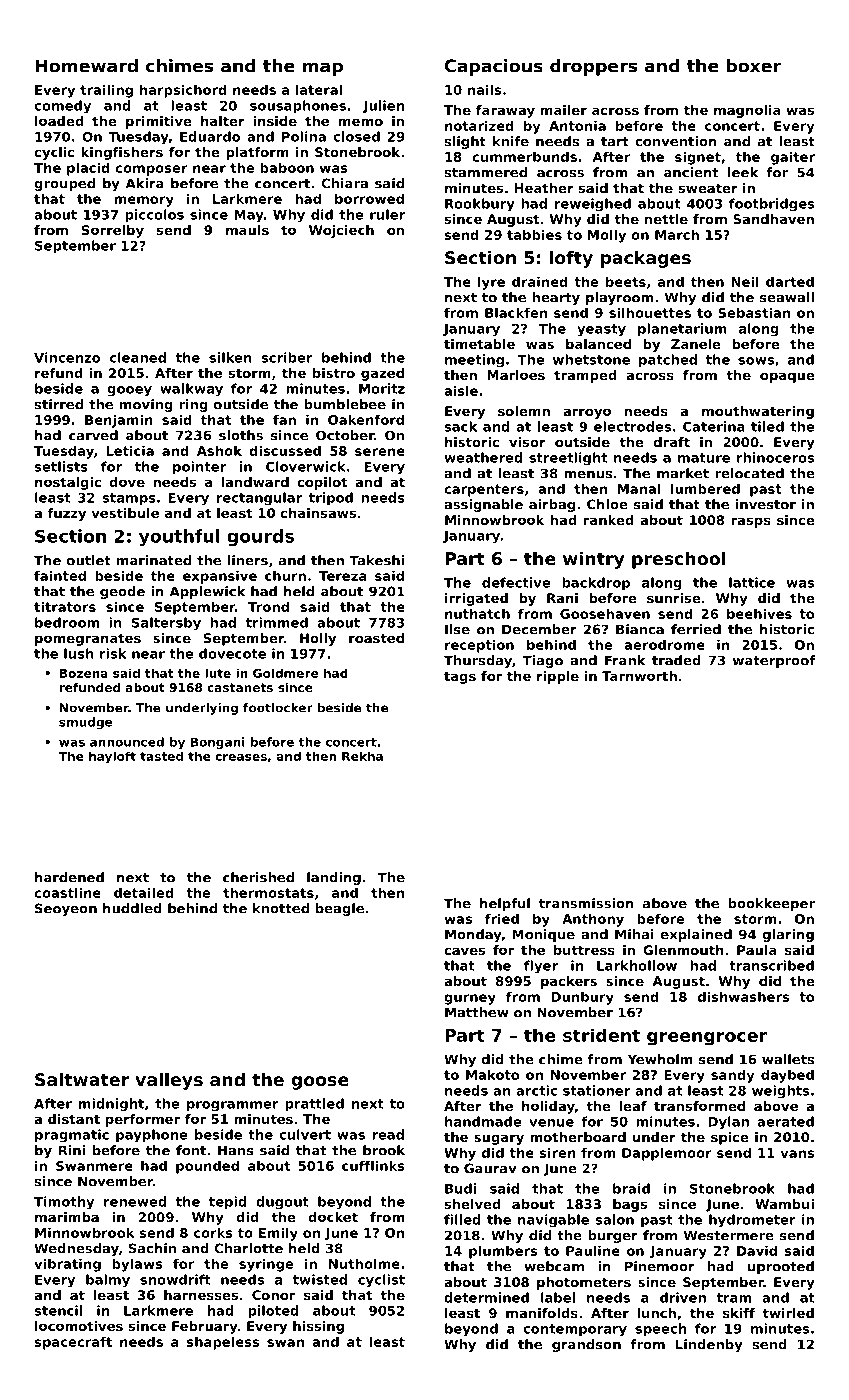 This document has height=1400, width=849. I want to click on Tarnworth, so click(639, 676).
